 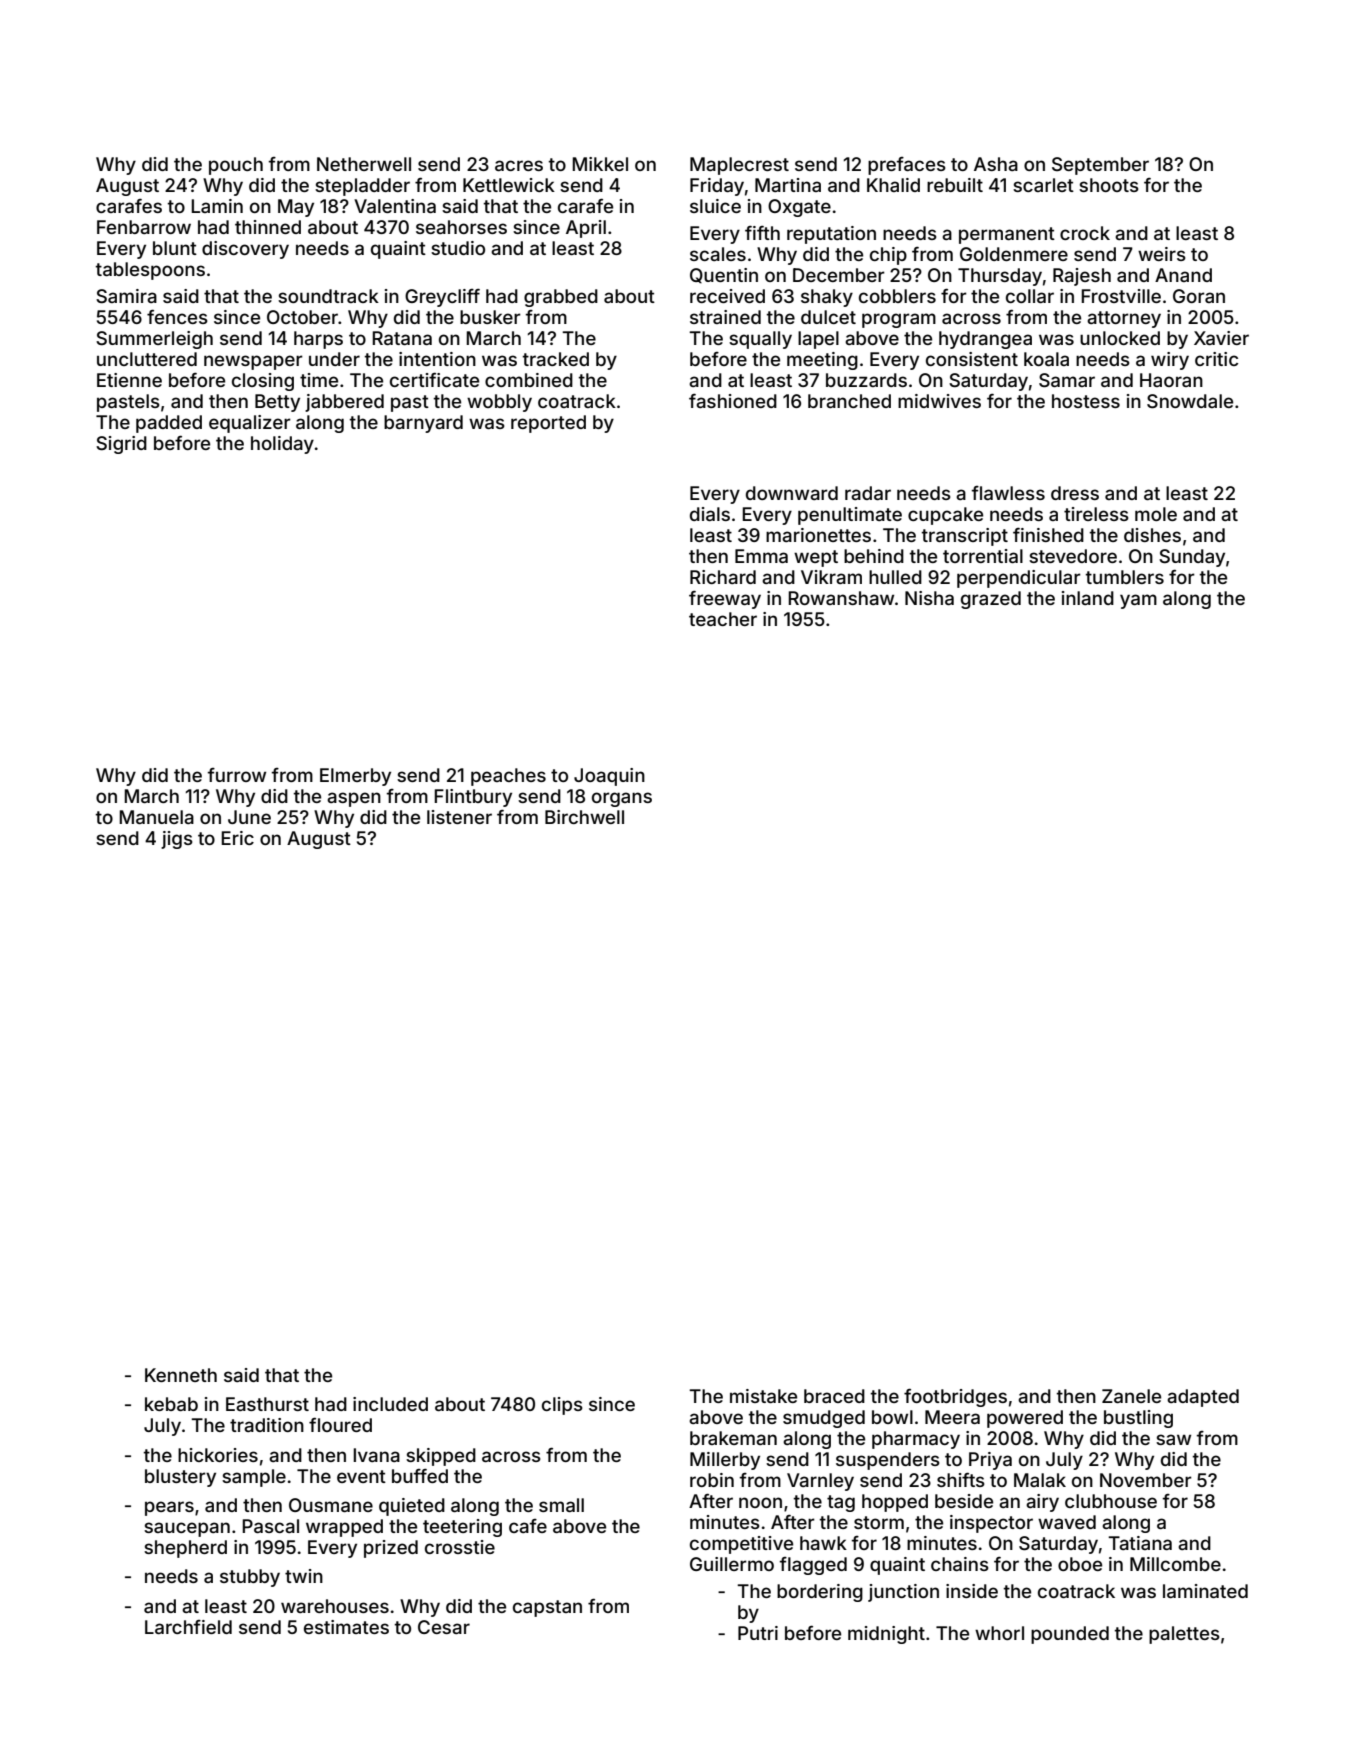 I want to click on mistake, so click(x=763, y=1396).
